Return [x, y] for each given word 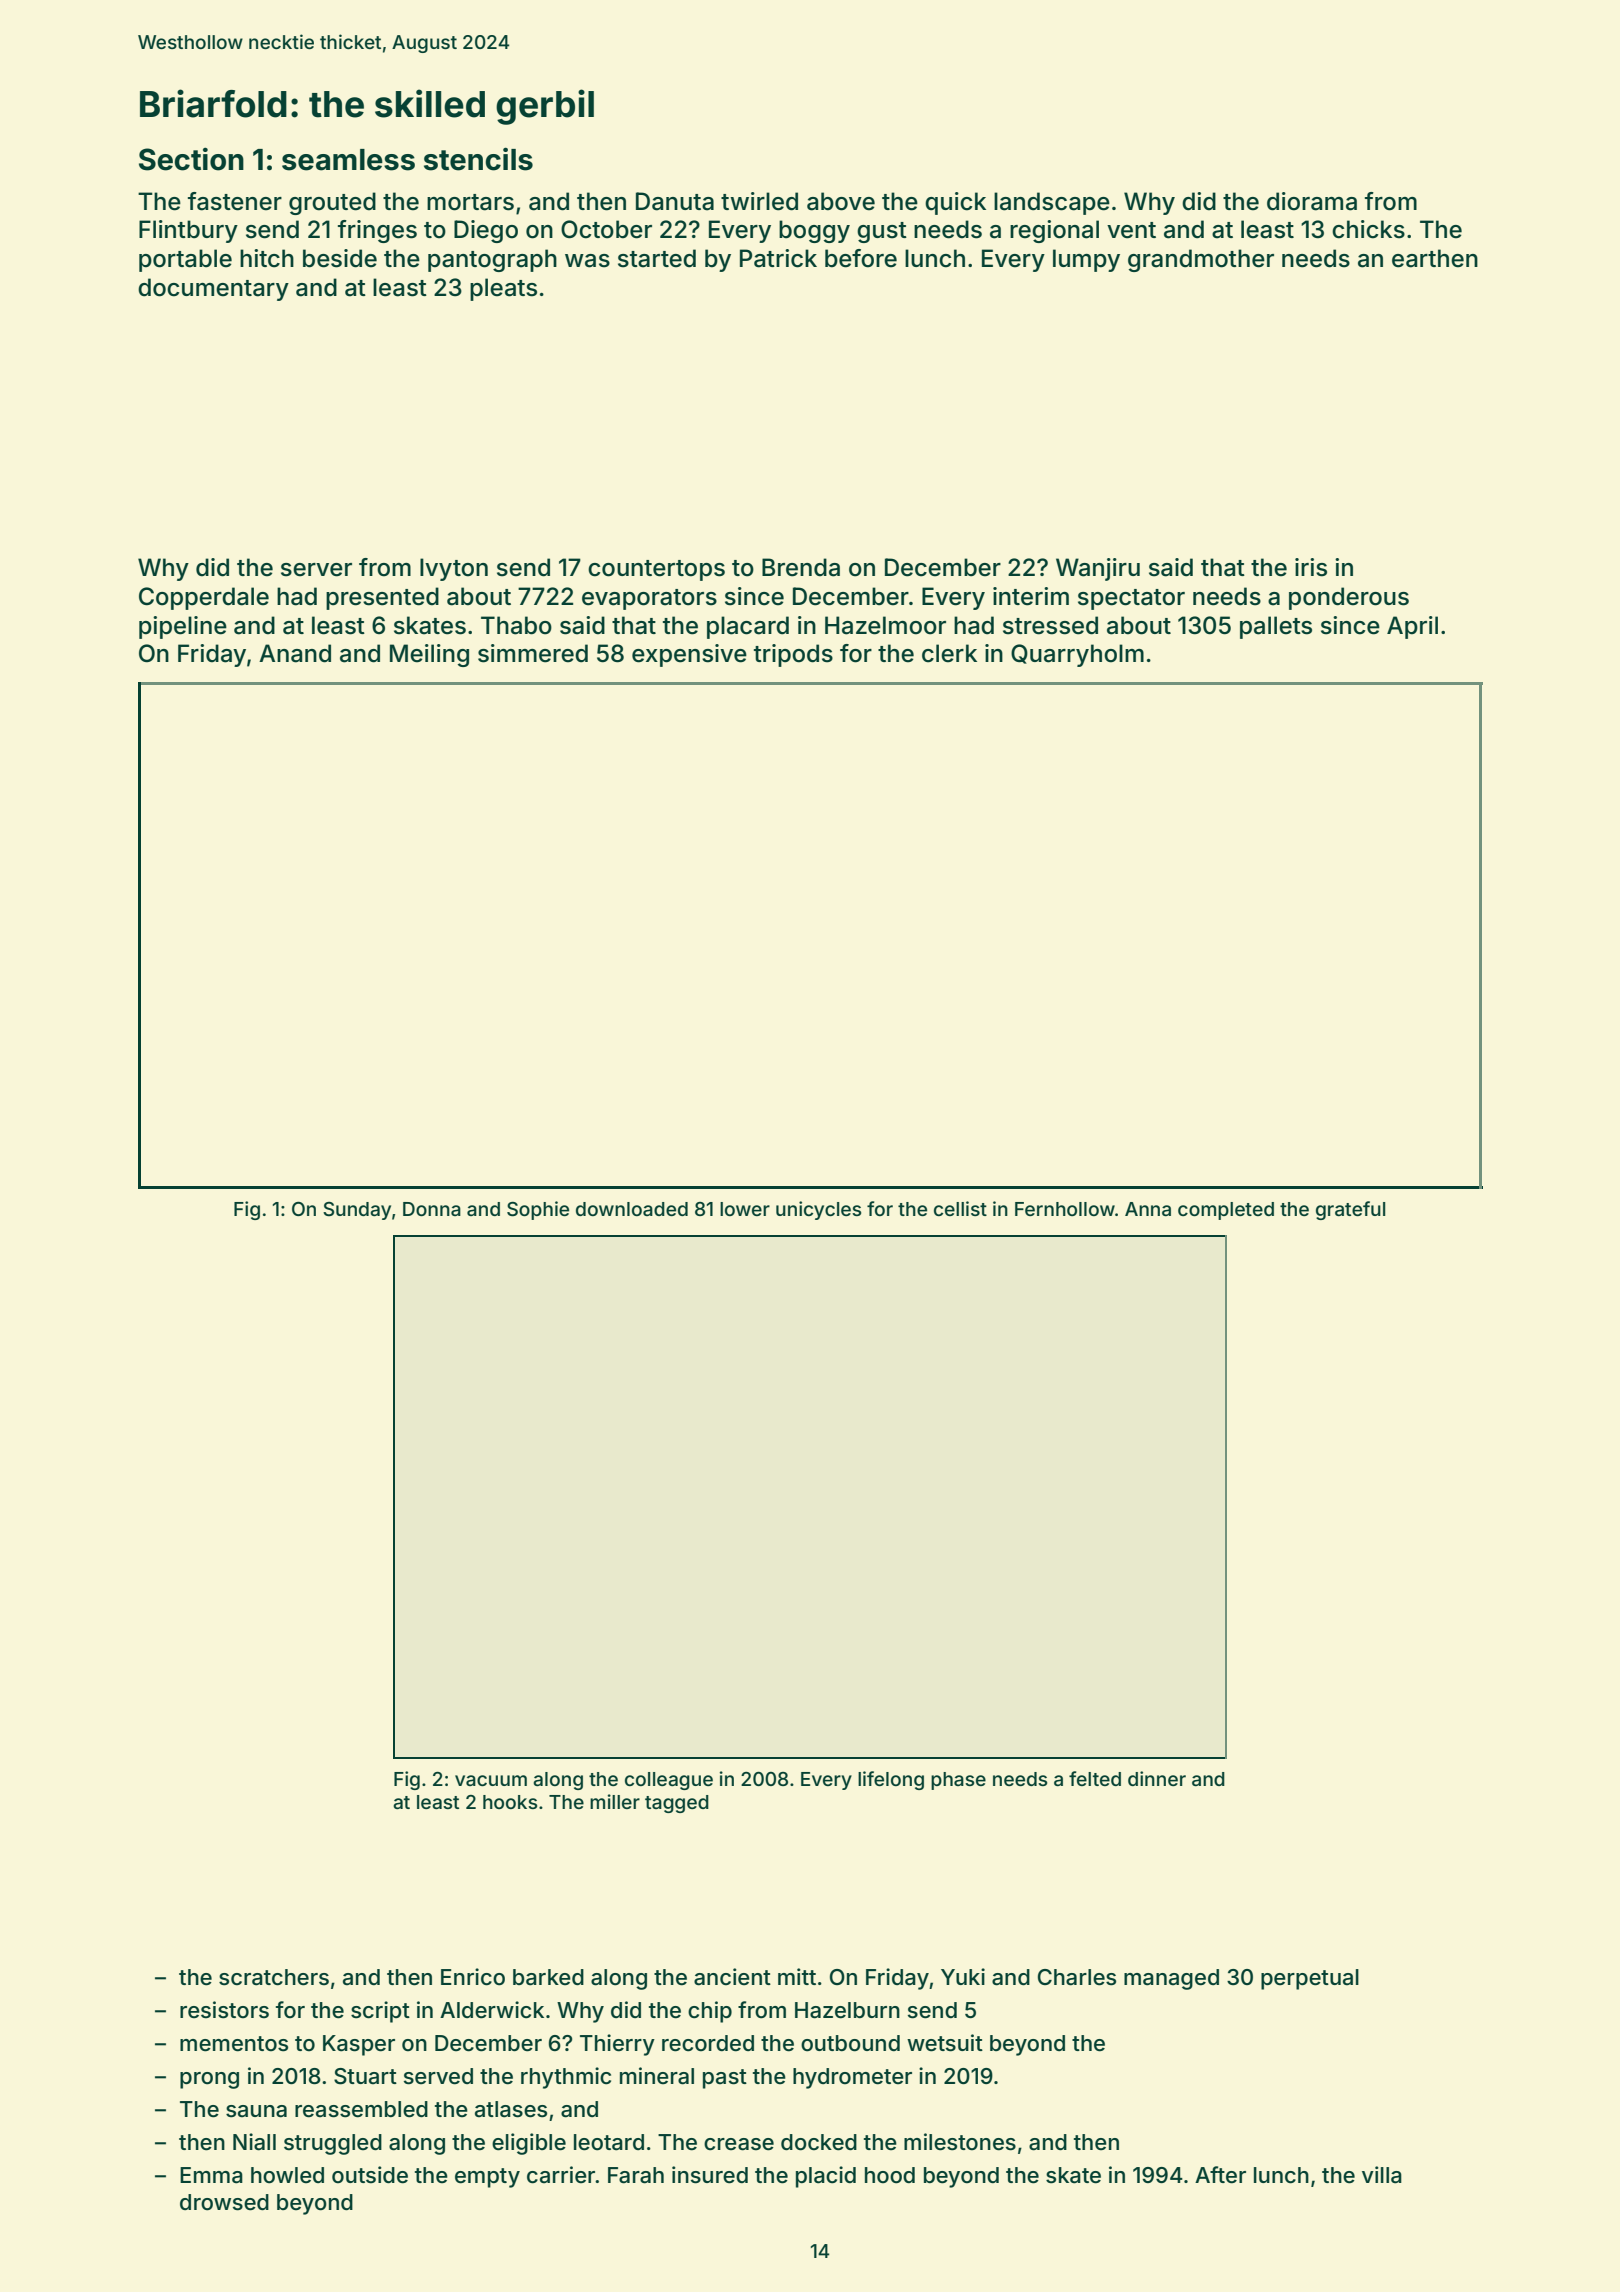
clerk [949, 653]
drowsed [224, 2202]
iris [1311, 567]
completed [1226, 1211]
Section [191, 159]
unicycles [818, 1210]
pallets [1276, 627]
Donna [432, 1209]
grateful [1350, 1210]
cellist [960, 1208]
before [861, 258]
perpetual [1310, 1979]
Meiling [429, 655]
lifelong [891, 1780]
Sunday [357, 1211]
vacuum [491, 1780]
